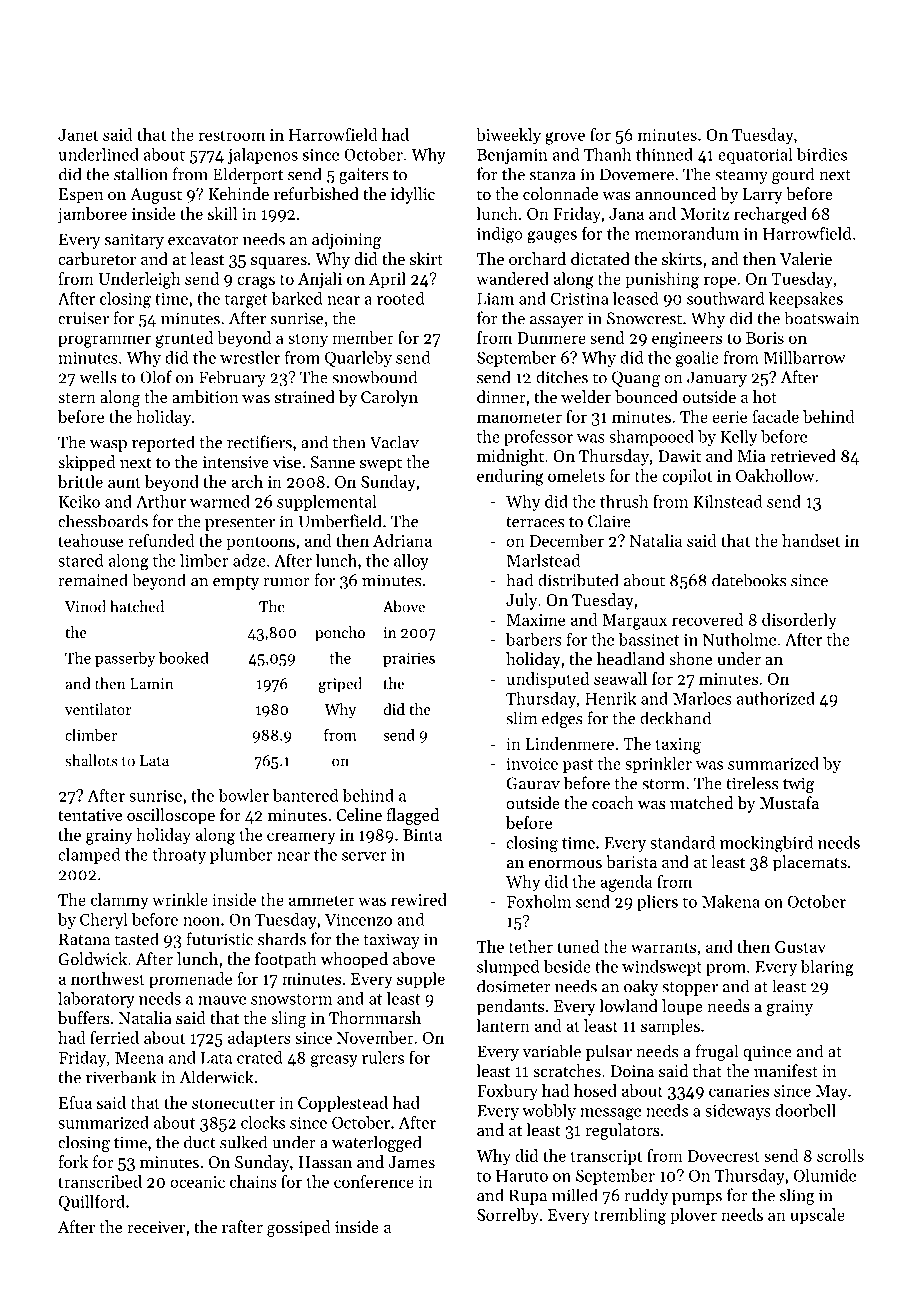  Describe the element at coordinates (531, 946) in the page. I see `tether` at that location.
